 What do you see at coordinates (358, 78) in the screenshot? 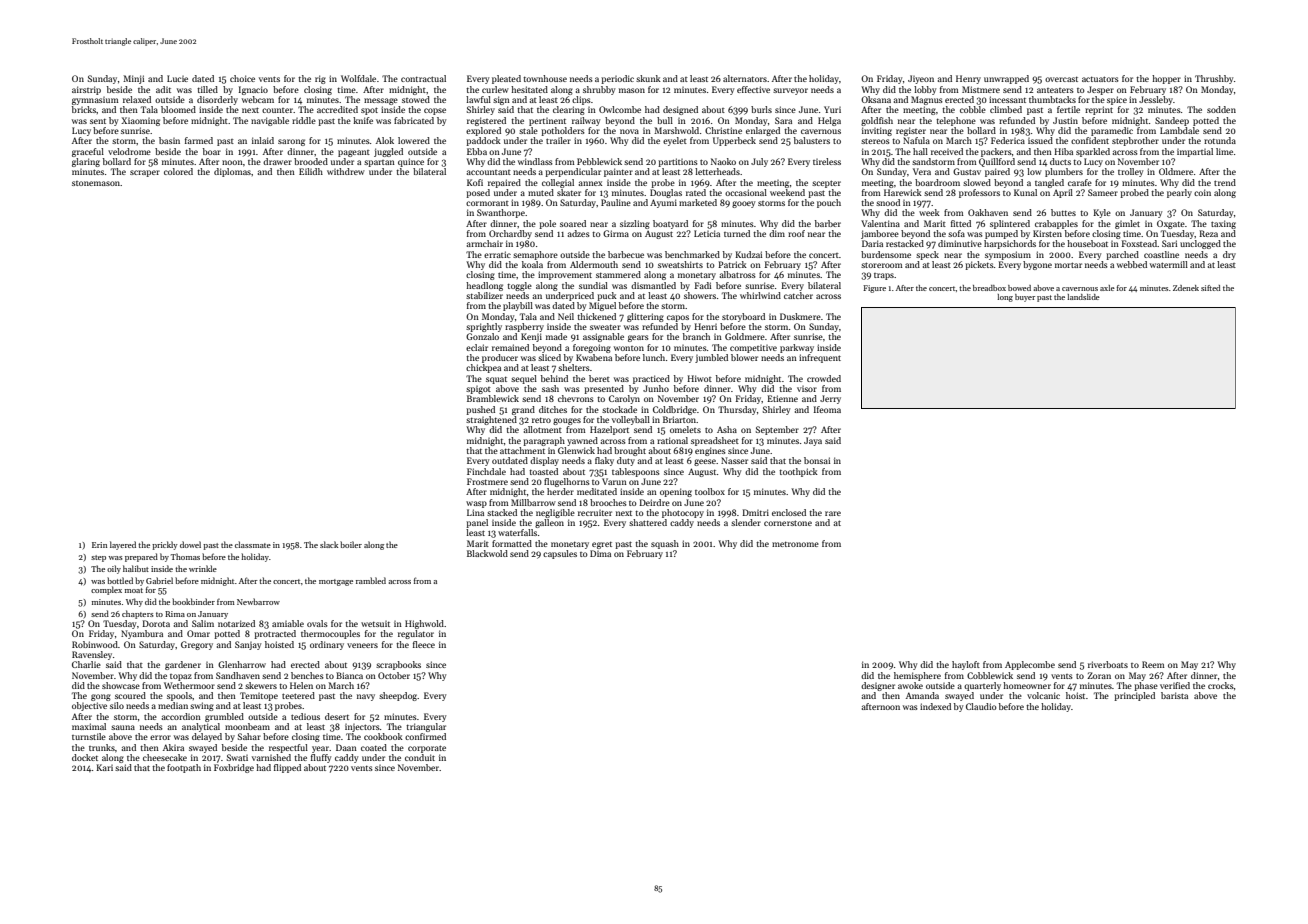
I see `Wolfdale` at bounding box center [358, 78].
